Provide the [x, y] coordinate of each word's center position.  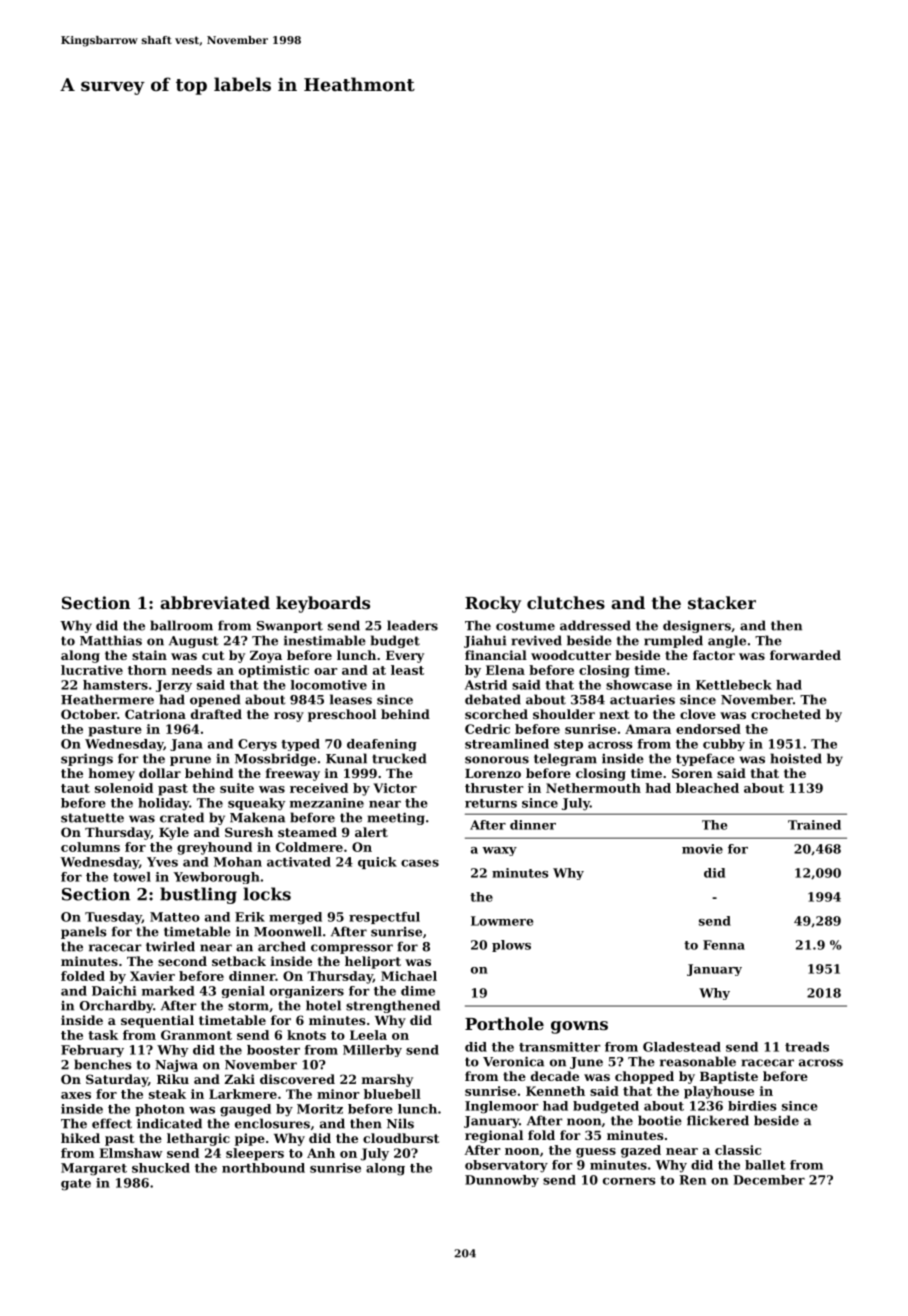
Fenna [724, 945]
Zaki [239, 1079]
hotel [323, 1005]
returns [491, 803]
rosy [289, 717]
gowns [579, 1027]
